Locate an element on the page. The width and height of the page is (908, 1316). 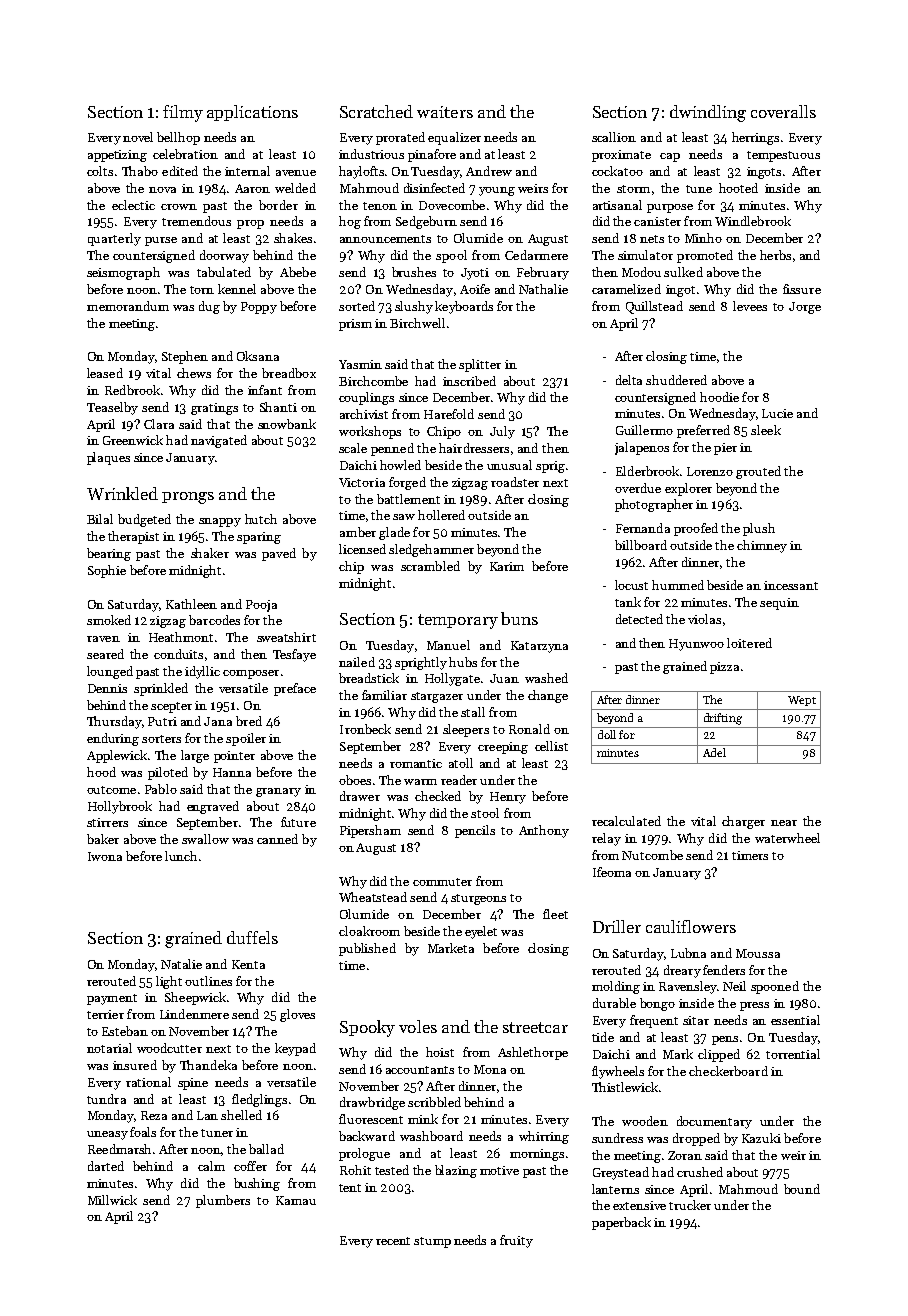
Poppy is located at coordinates (259, 308).
